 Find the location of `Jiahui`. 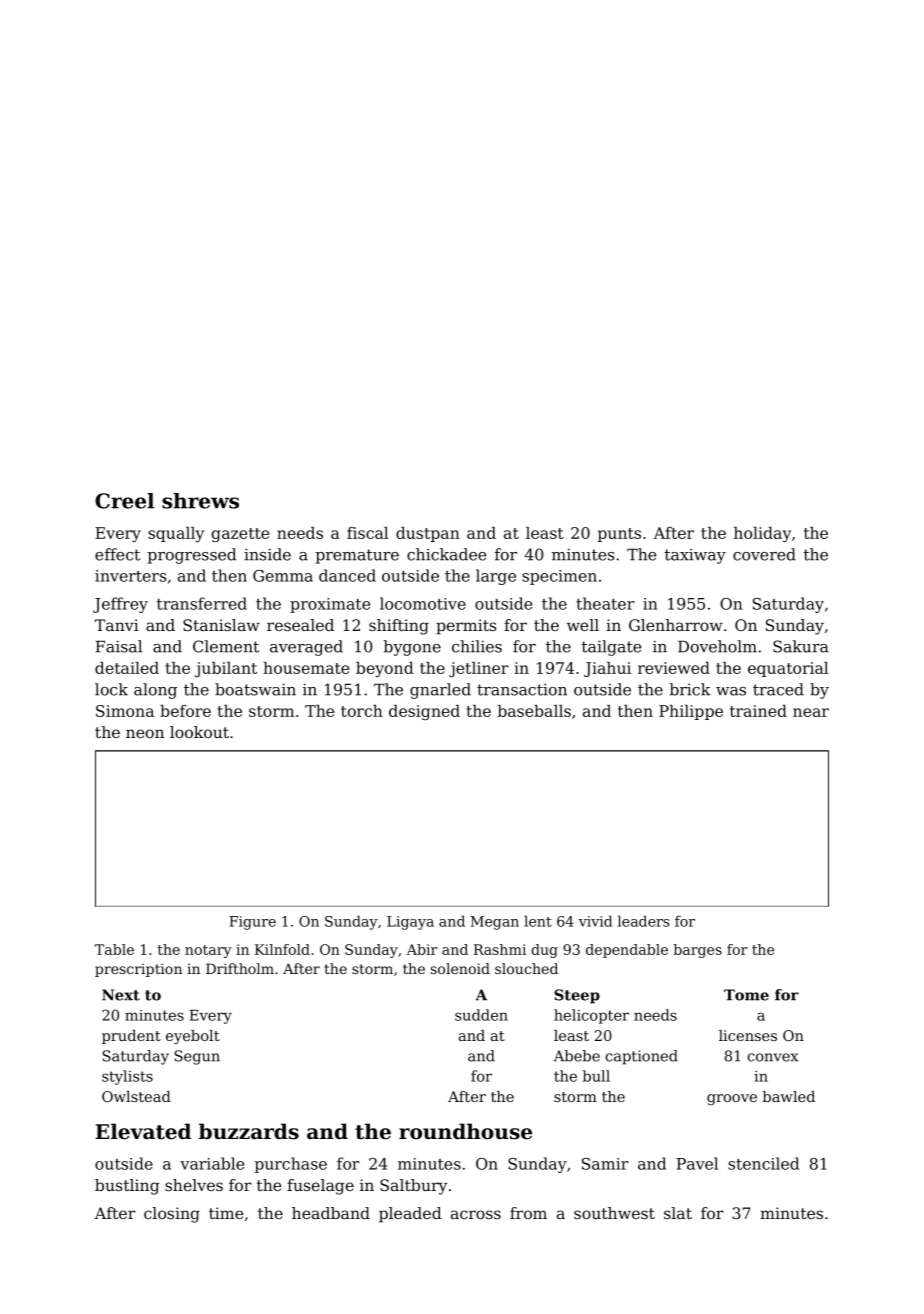

Jiahui is located at coordinates (607, 669).
